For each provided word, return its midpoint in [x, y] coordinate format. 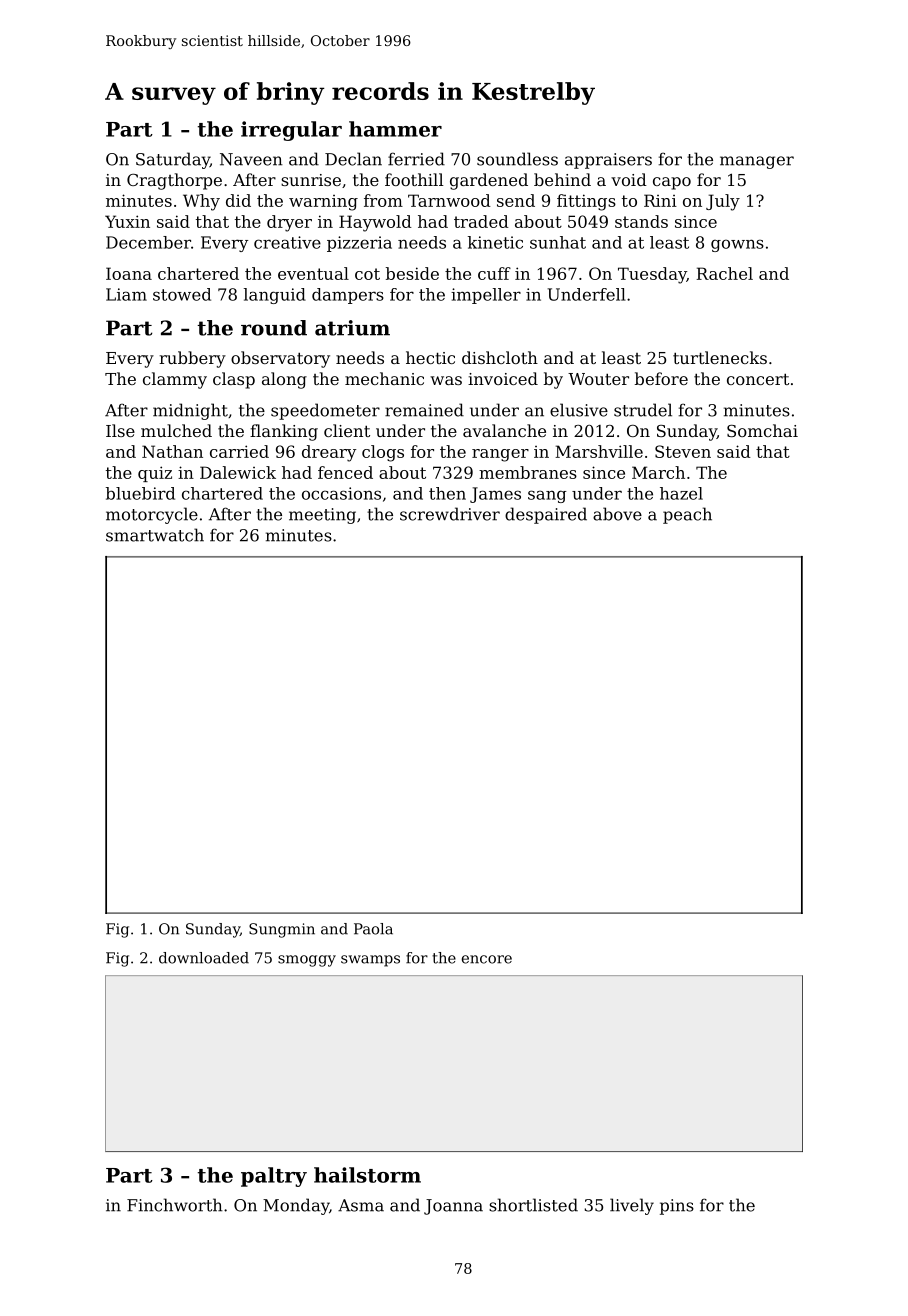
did [238, 200]
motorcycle [152, 515]
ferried [416, 159]
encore [487, 959]
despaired [546, 515]
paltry [274, 1177]
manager [757, 162]
